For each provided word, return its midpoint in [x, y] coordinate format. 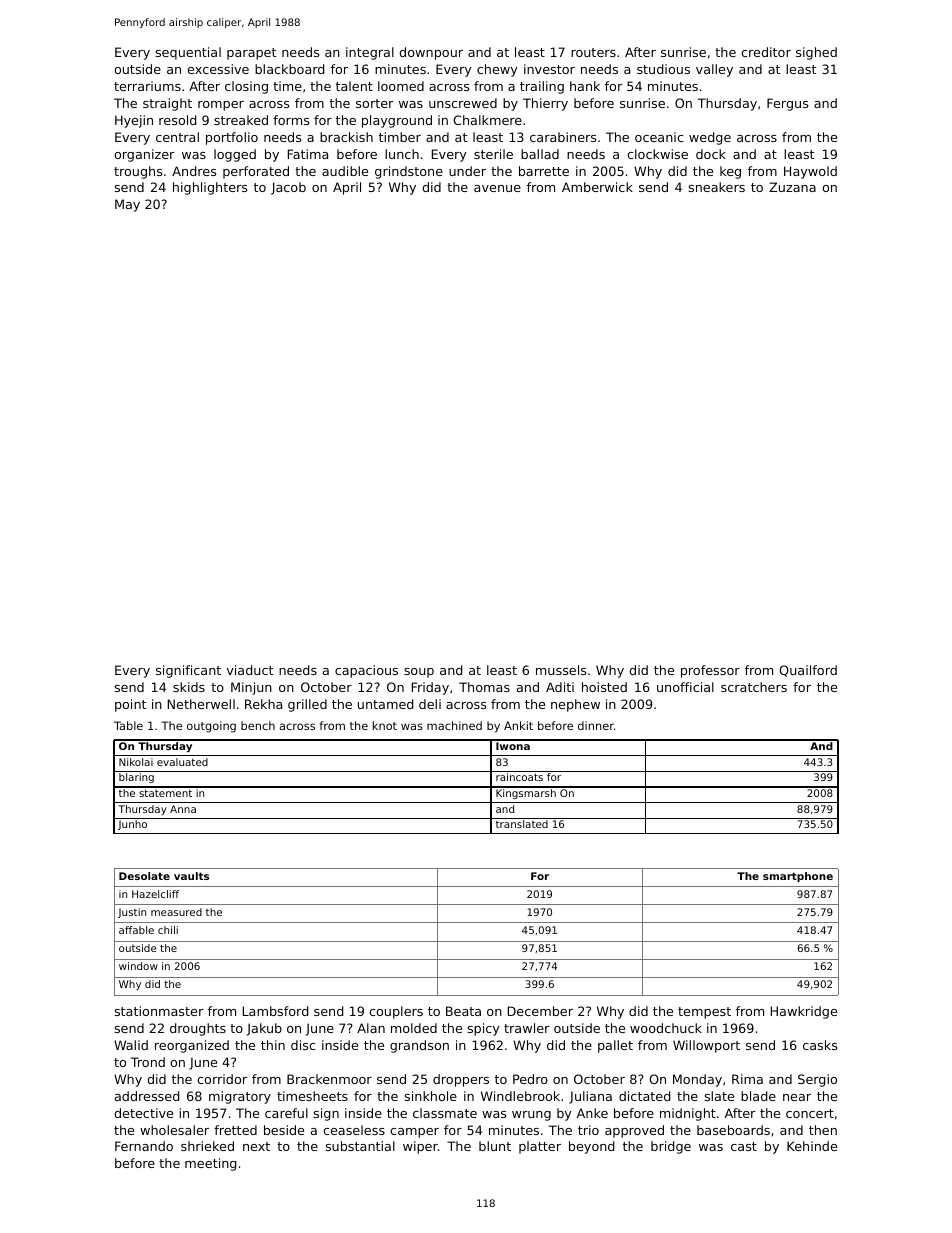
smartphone [798, 877]
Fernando [144, 1146]
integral [370, 53]
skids [189, 687]
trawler [527, 1028]
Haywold [810, 172]
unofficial [685, 687]
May [127, 205]
